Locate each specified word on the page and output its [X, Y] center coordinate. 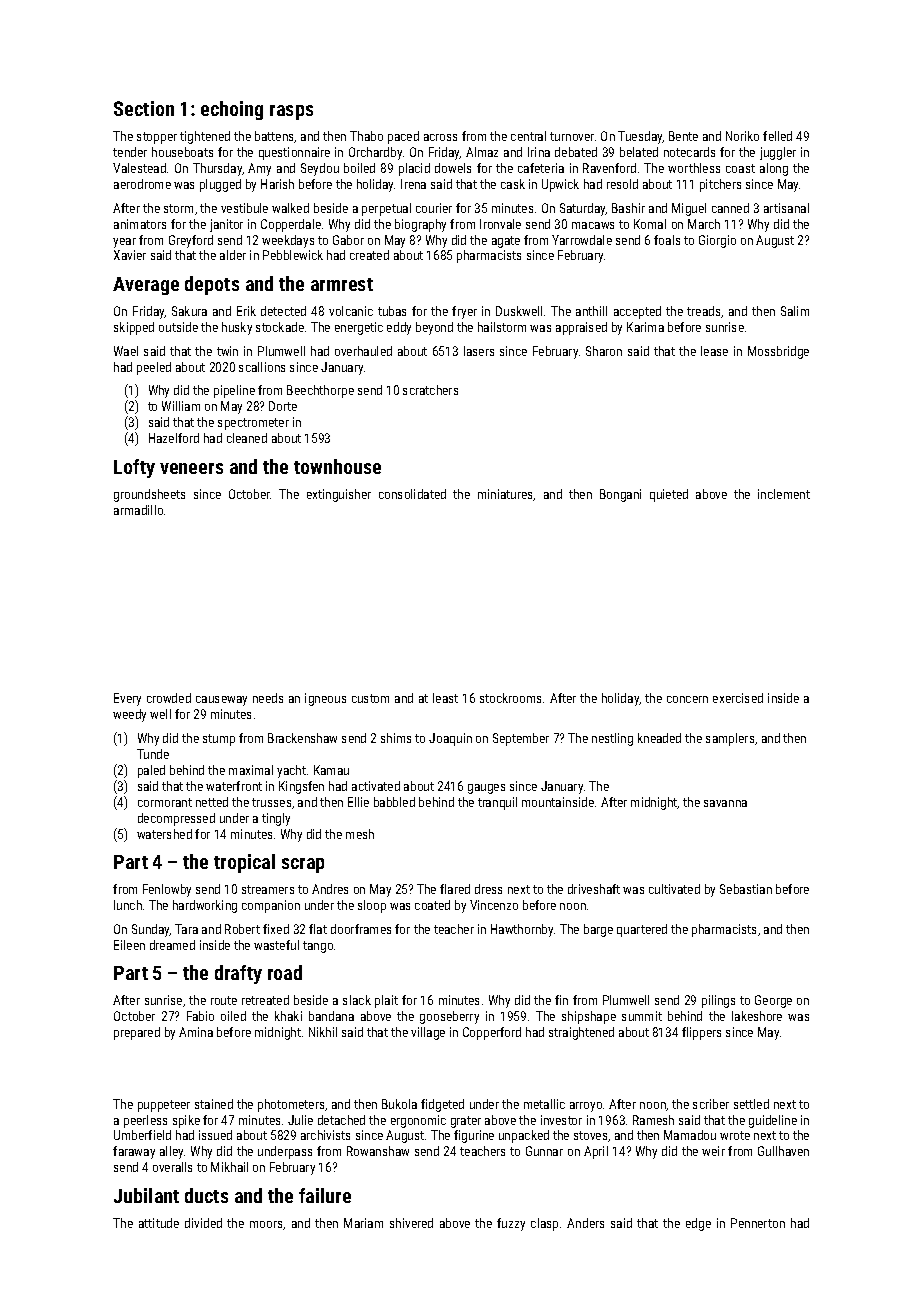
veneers [191, 468]
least [445, 698]
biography [420, 225]
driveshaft [594, 889]
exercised [738, 698]
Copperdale [291, 225]
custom [370, 698]
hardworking [205, 906]
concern [687, 699]
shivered [411, 1223]
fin [561, 1000]
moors [266, 1224]
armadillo [138, 510]
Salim [795, 311]
